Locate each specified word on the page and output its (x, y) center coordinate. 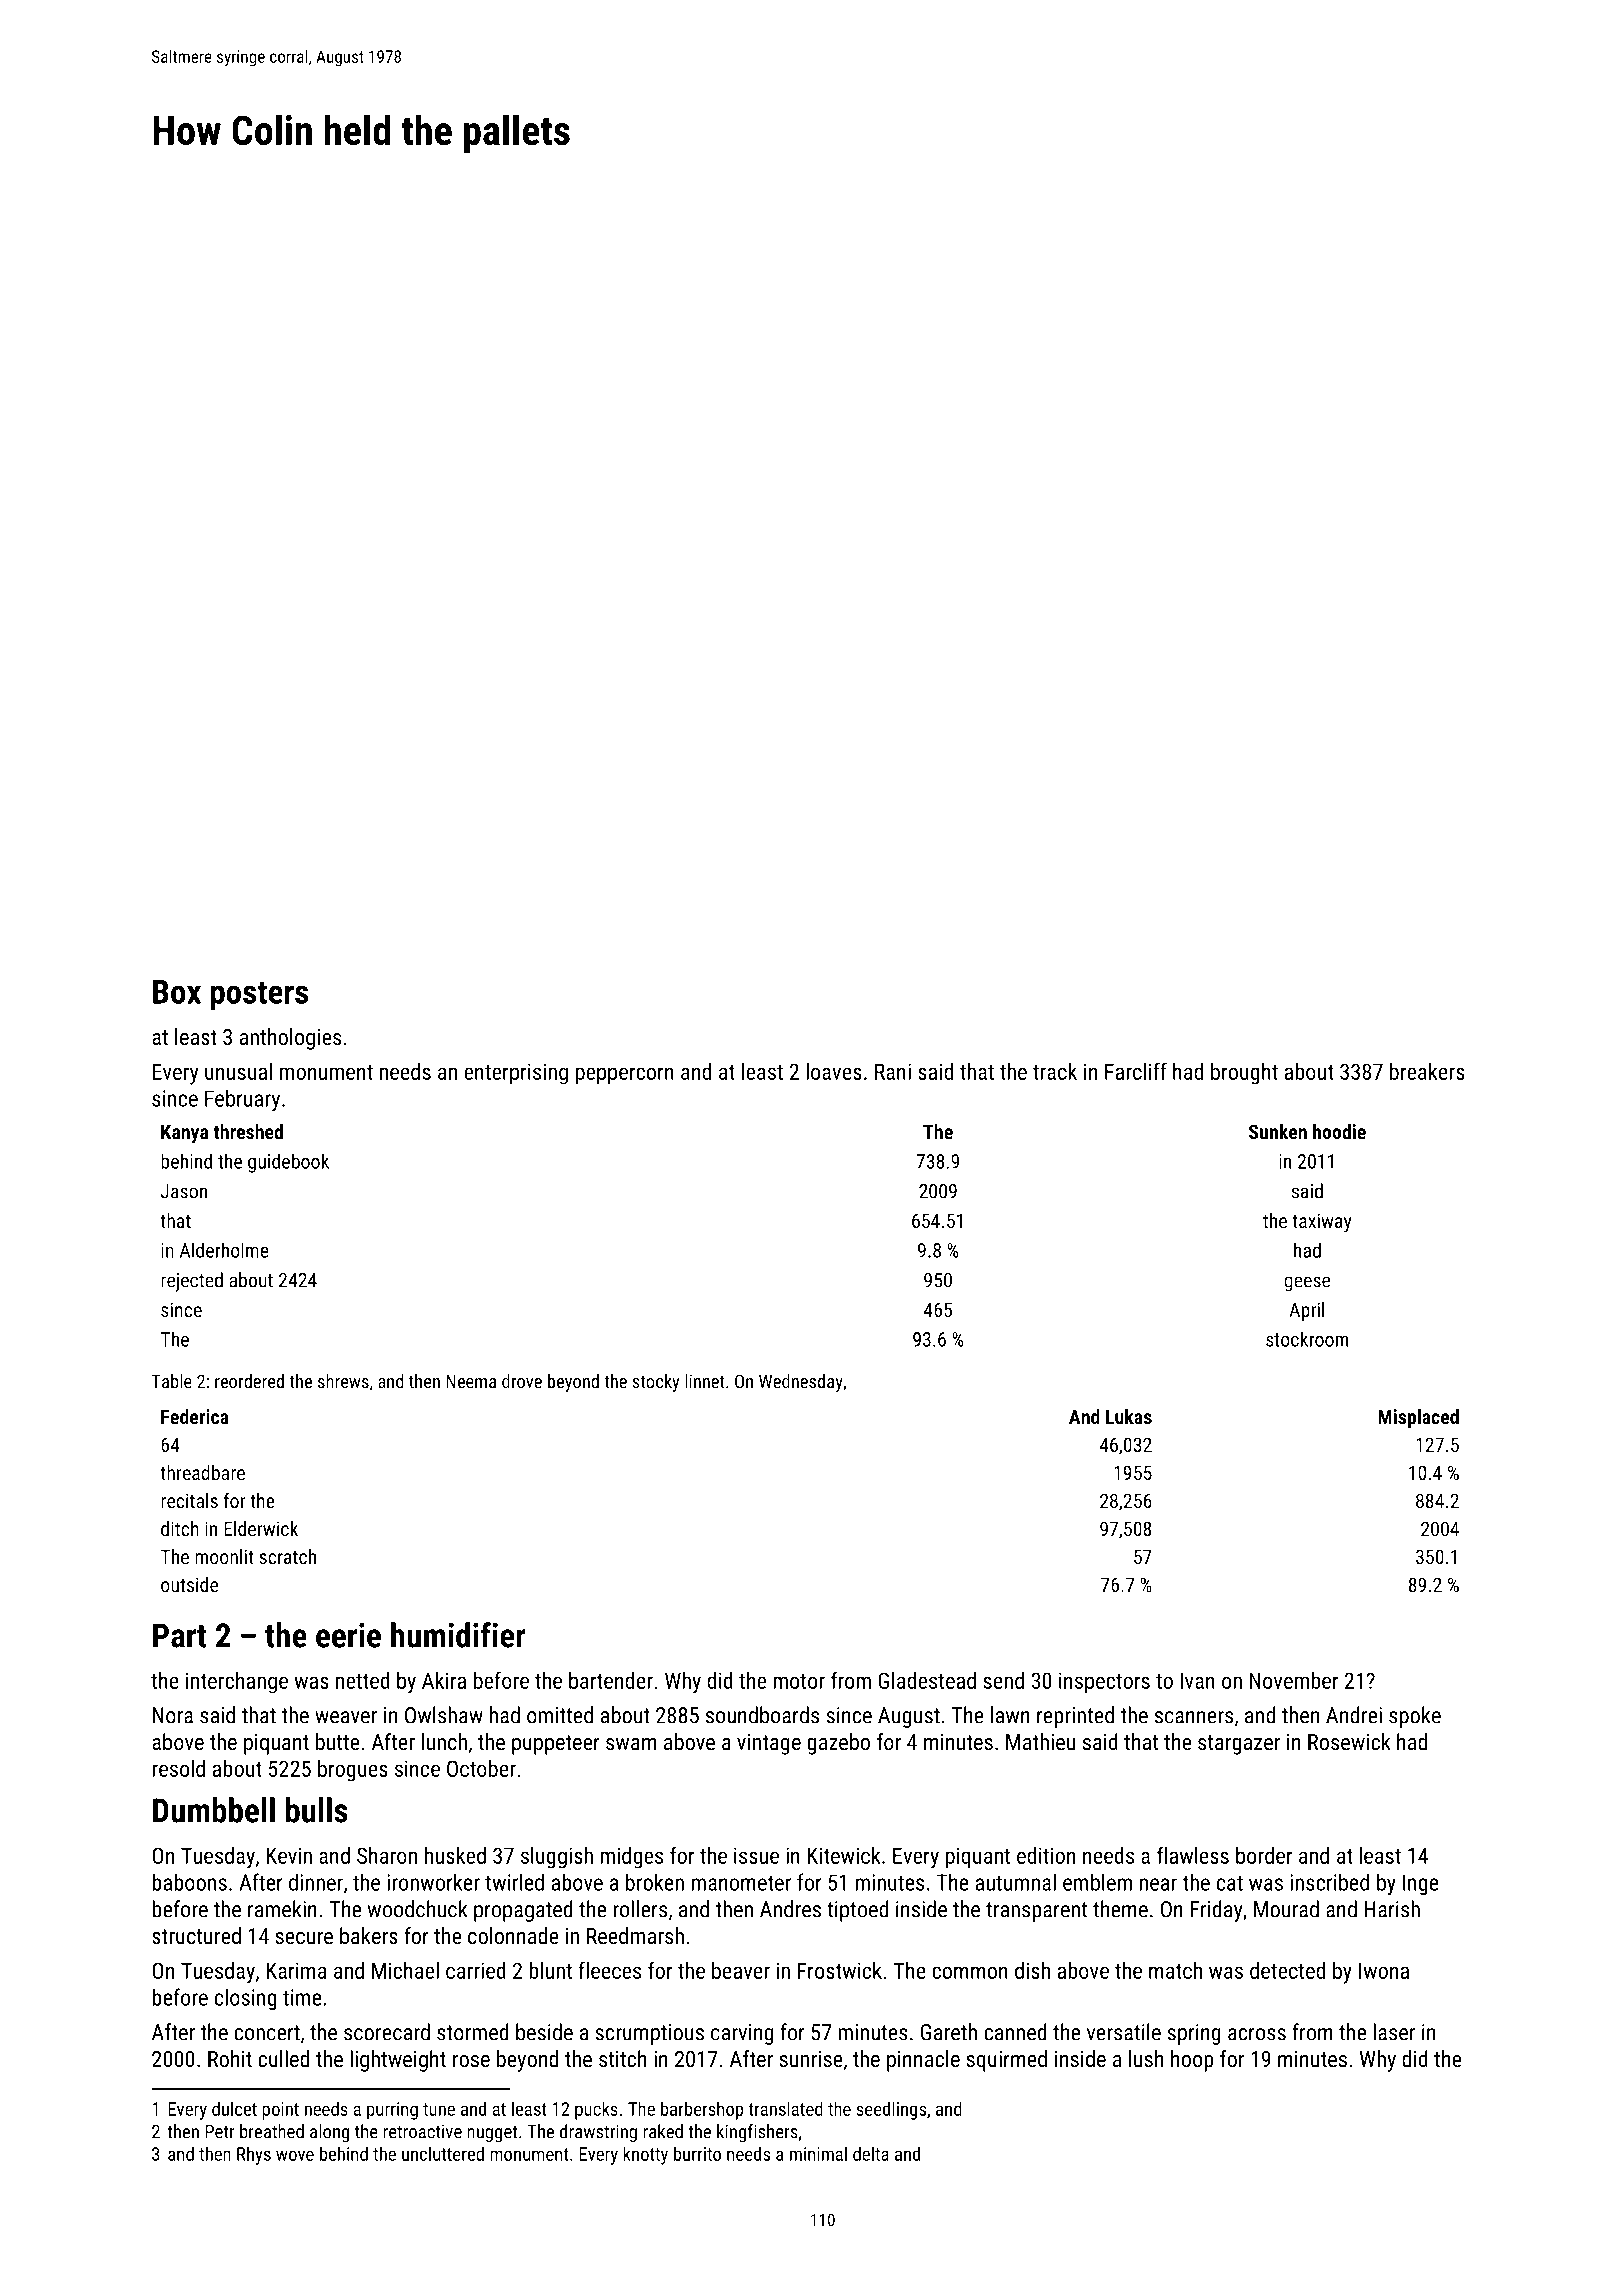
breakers (1427, 1071)
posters (259, 996)
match (1175, 1970)
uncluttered (443, 2153)
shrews (343, 1381)
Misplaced (1418, 1418)
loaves (834, 1071)
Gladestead (927, 1680)
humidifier (458, 1635)
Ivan (1198, 1681)
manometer (741, 1883)
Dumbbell (214, 1810)
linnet (705, 1381)
